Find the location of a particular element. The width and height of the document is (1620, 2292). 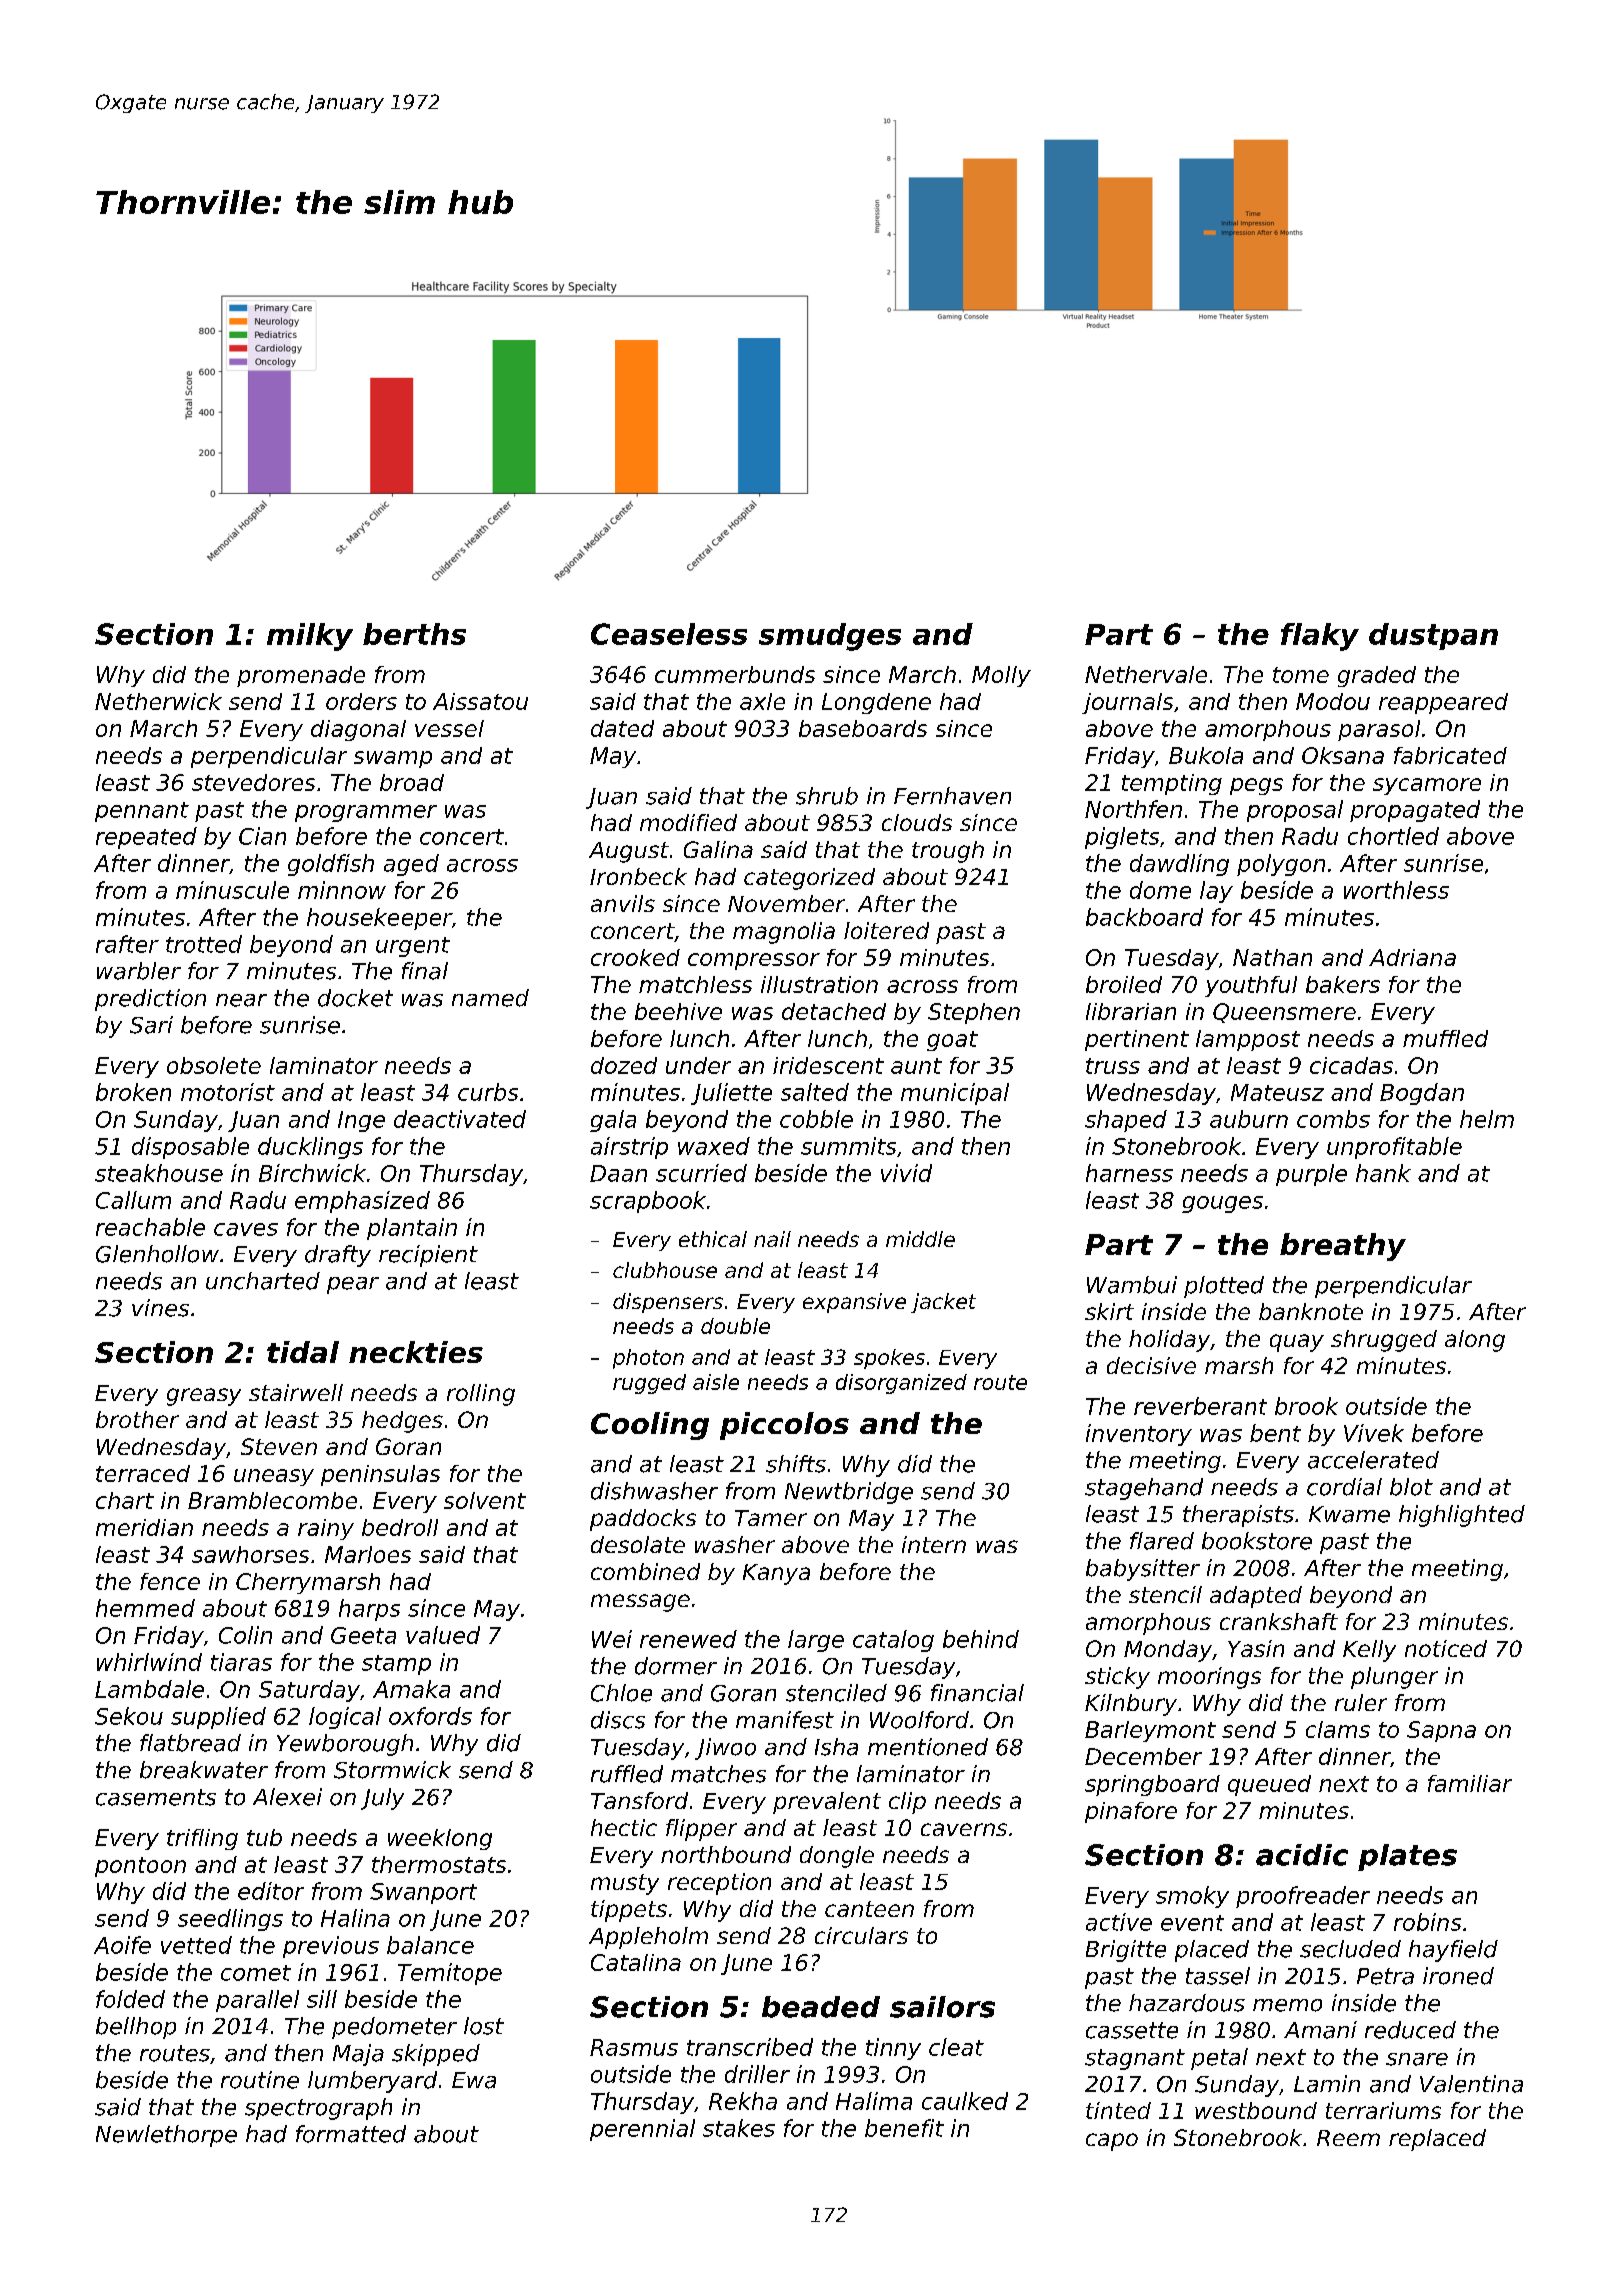

scrapbook is located at coordinates (648, 1202).
